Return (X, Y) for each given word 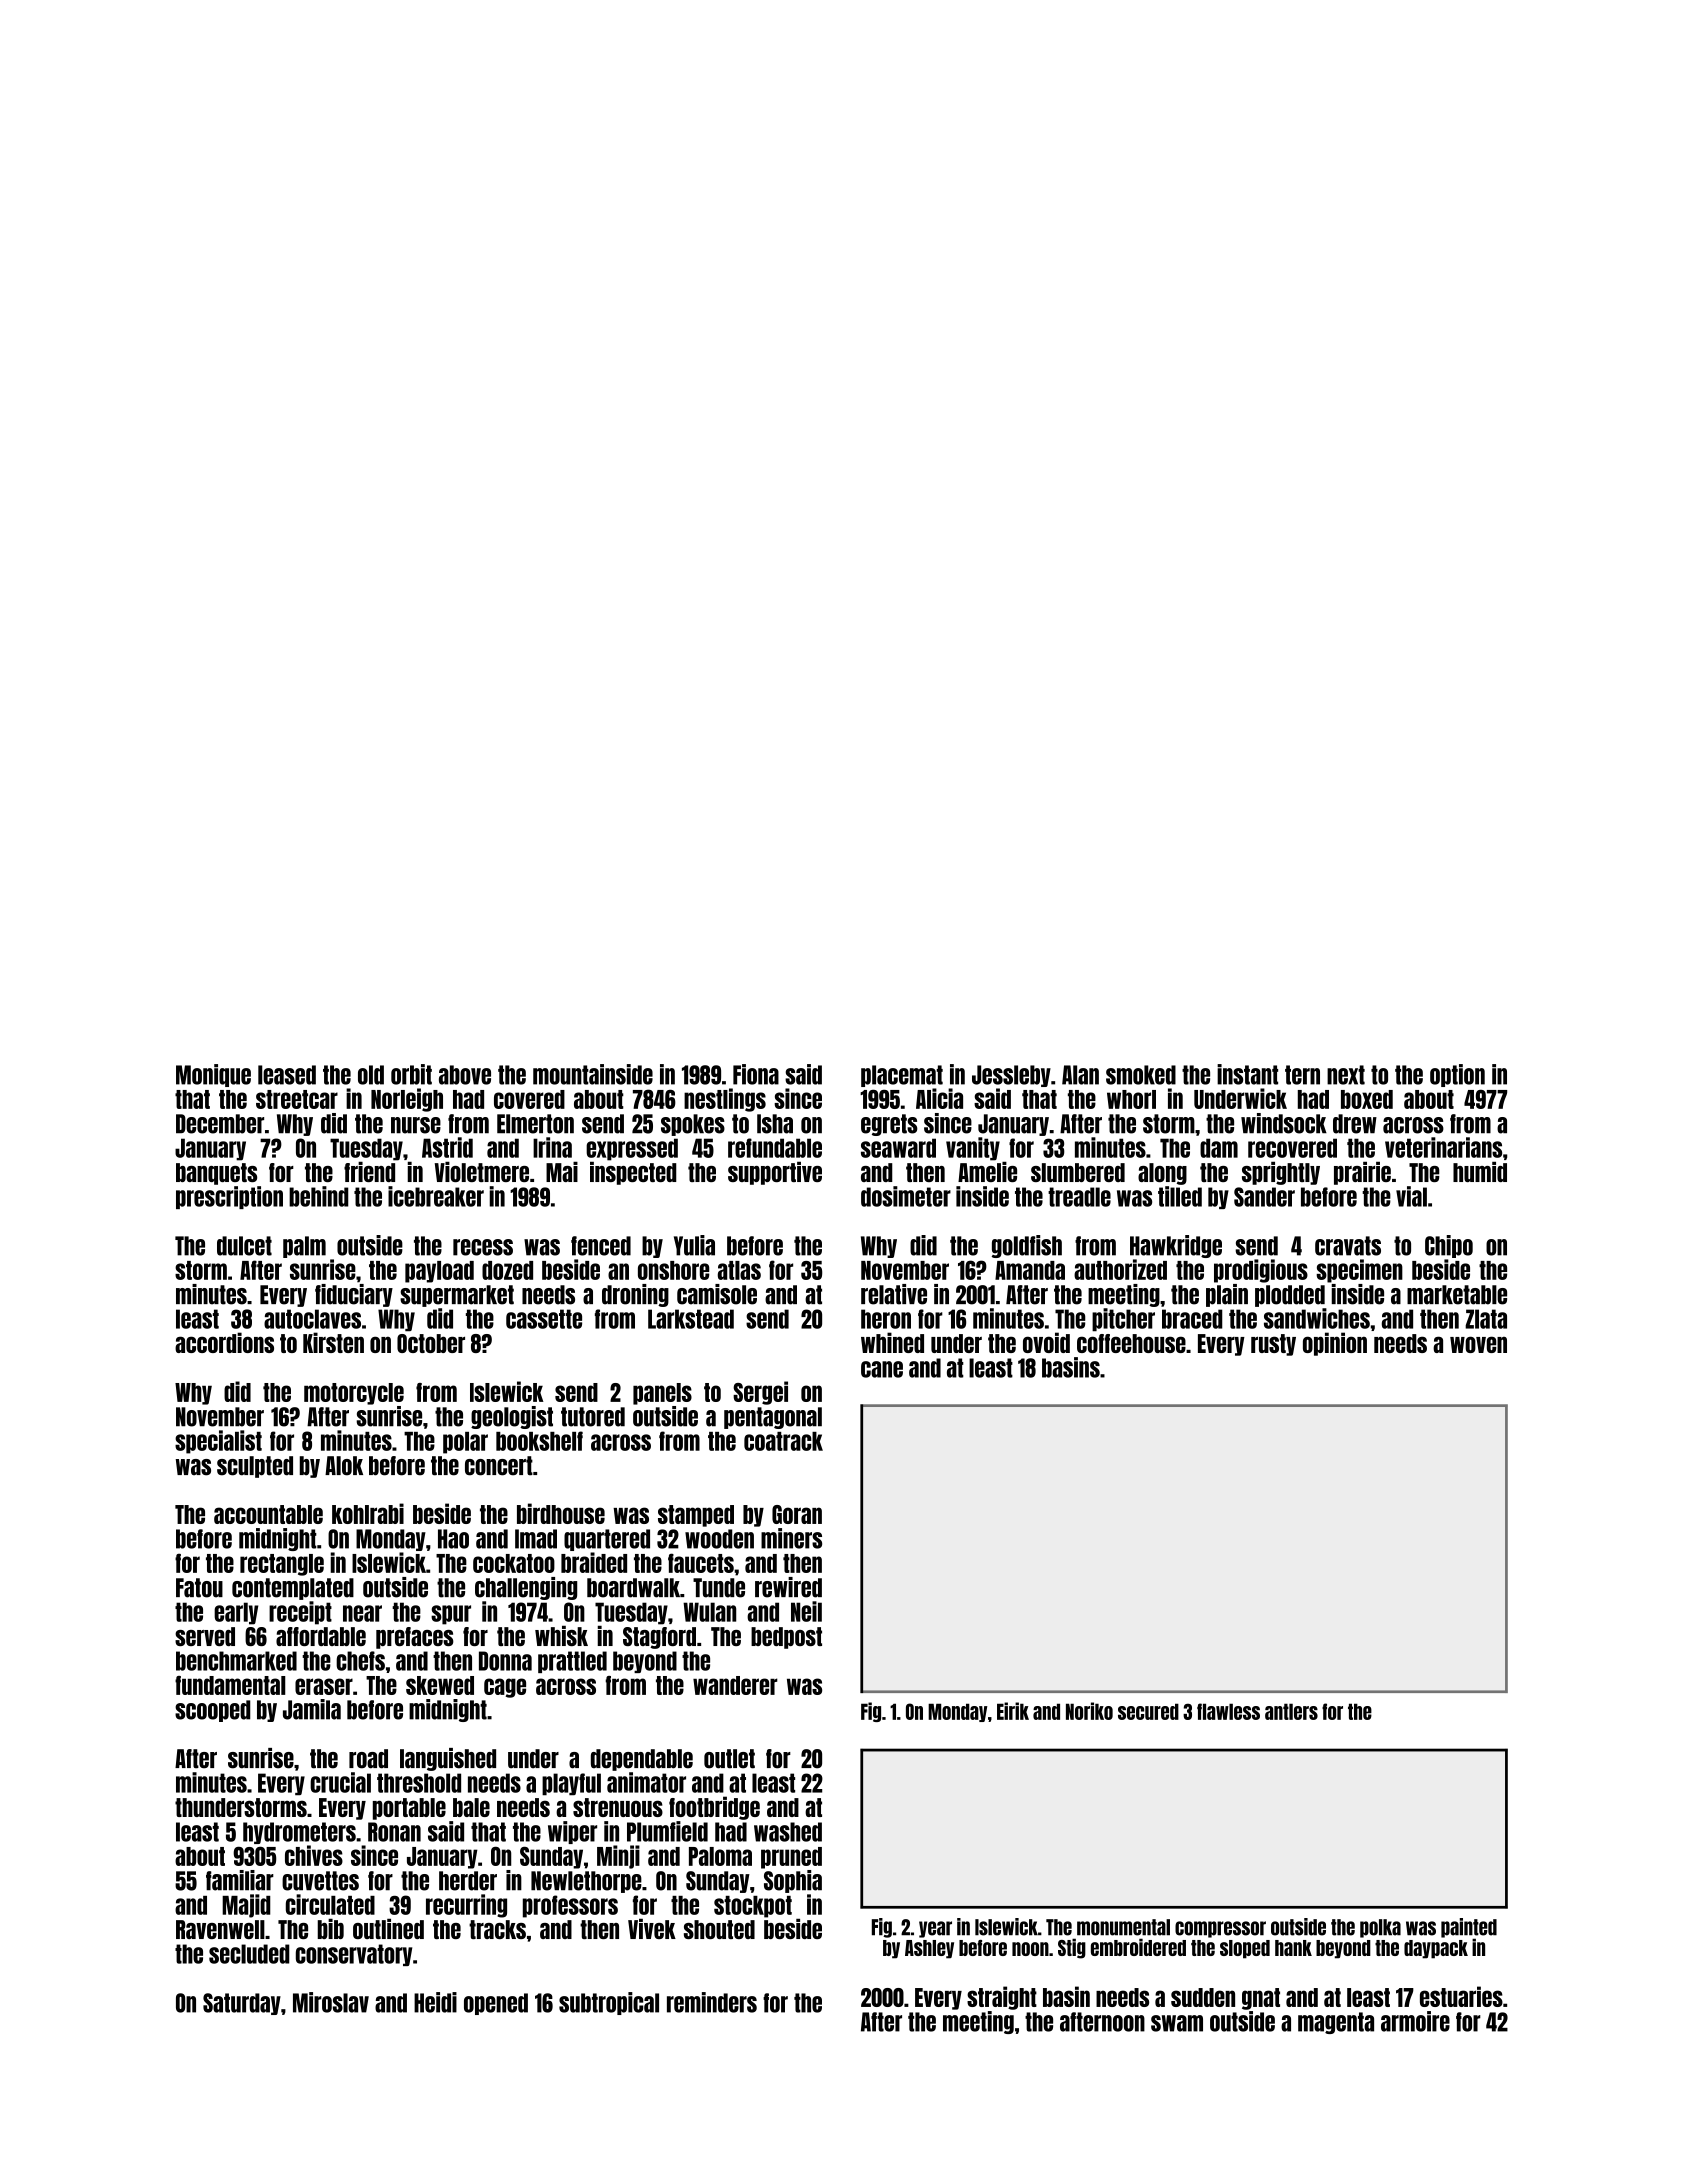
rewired (788, 1587)
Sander (1264, 1197)
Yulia (694, 1245)
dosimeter (906, 1196)
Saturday (242, 2004)
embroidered (1138, 1947)
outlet (729, 1759)
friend (369, 1172)
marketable (1457, 1295)
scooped (213, 1711)
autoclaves (312, 1319)
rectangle (282, 1565)
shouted (719, 1929)
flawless (1228, 1711)
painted (1469, 1928)
